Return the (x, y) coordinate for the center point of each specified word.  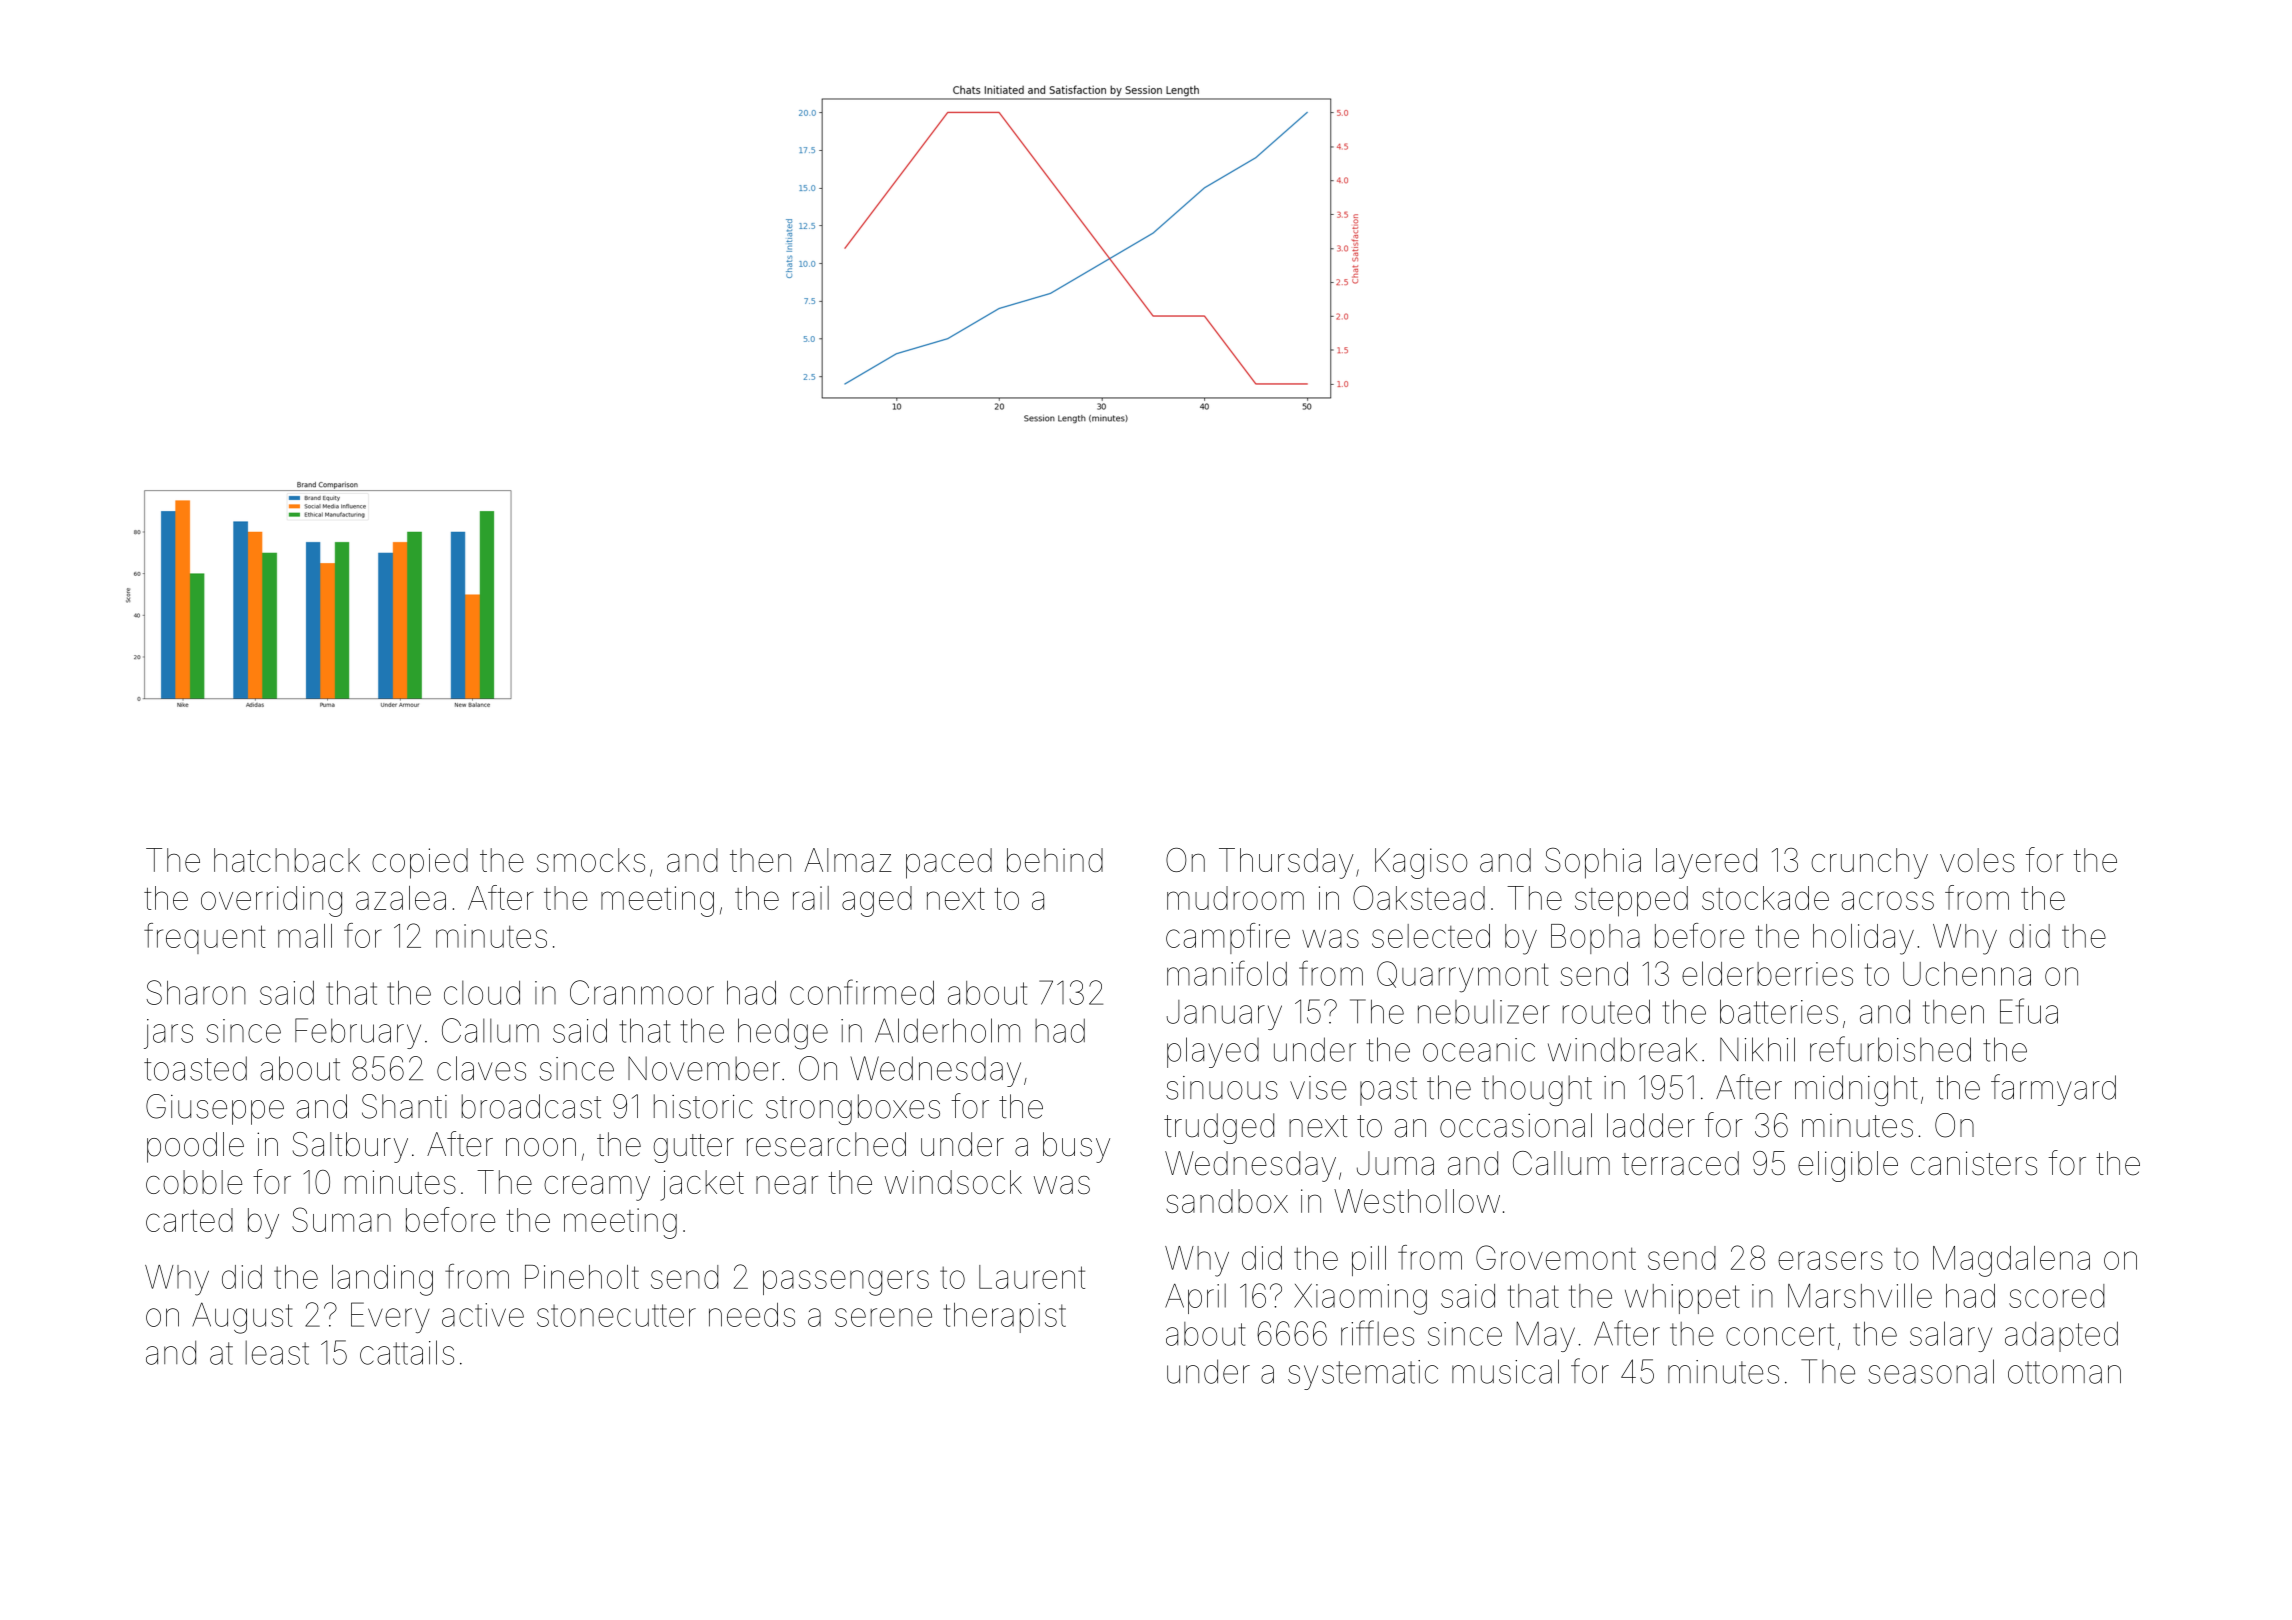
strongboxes (853, 1109)
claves (481, 1068)
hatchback (287, 860)
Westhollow (1417, 1201)
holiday (1863, 939)
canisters (1974, 1163)
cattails (407, 1352)
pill (1369, 1261)
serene (883, 1317)
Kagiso (1421, 863)
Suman (341, 1219)
